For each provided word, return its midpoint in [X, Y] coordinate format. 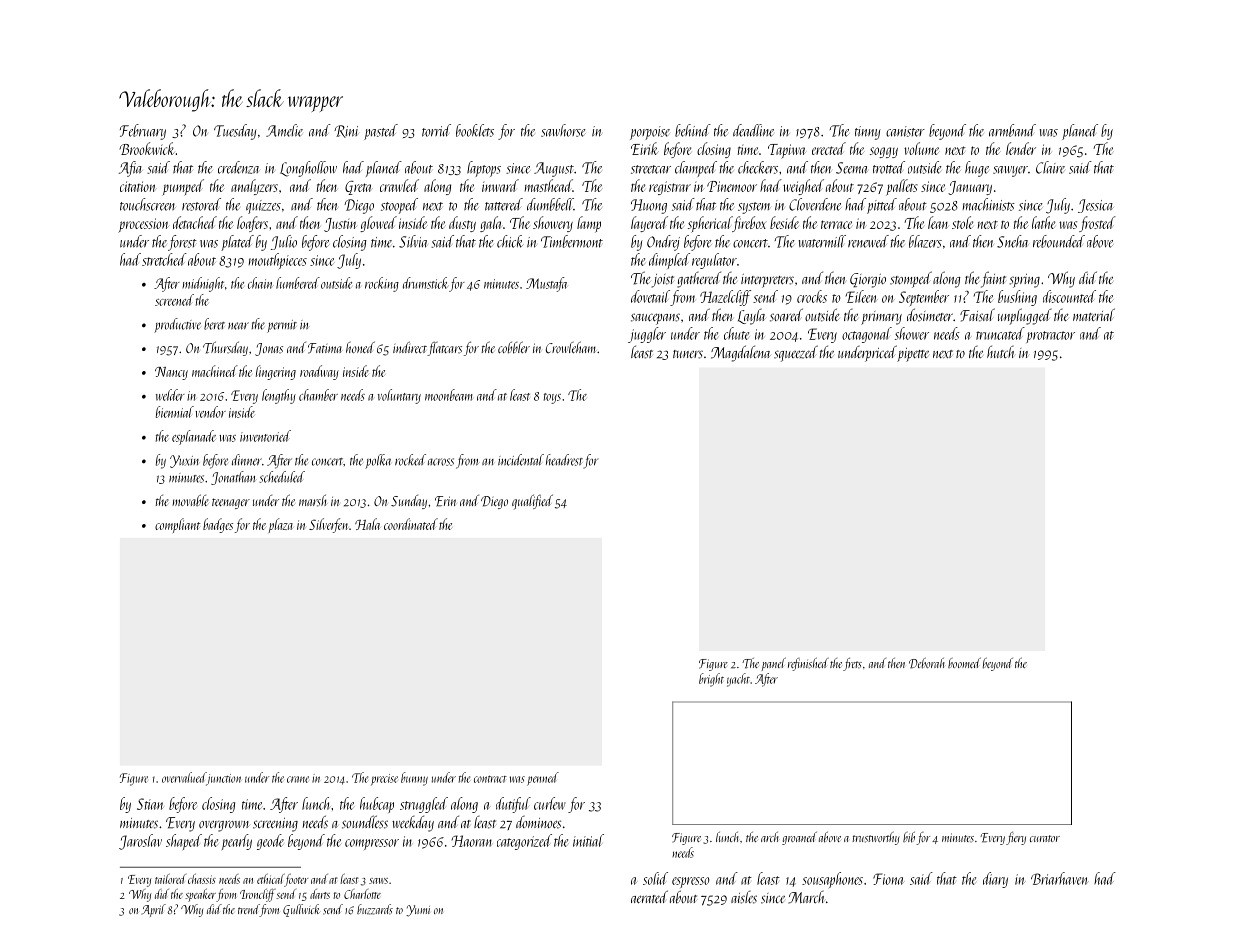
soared [786, 315]
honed [360, 347]
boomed [964, 662]
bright [711, 680]
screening [275, 825]
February [143, 132]
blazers [925, 241]
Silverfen [328, 525]
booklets [475, 130]
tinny [868, 133]
